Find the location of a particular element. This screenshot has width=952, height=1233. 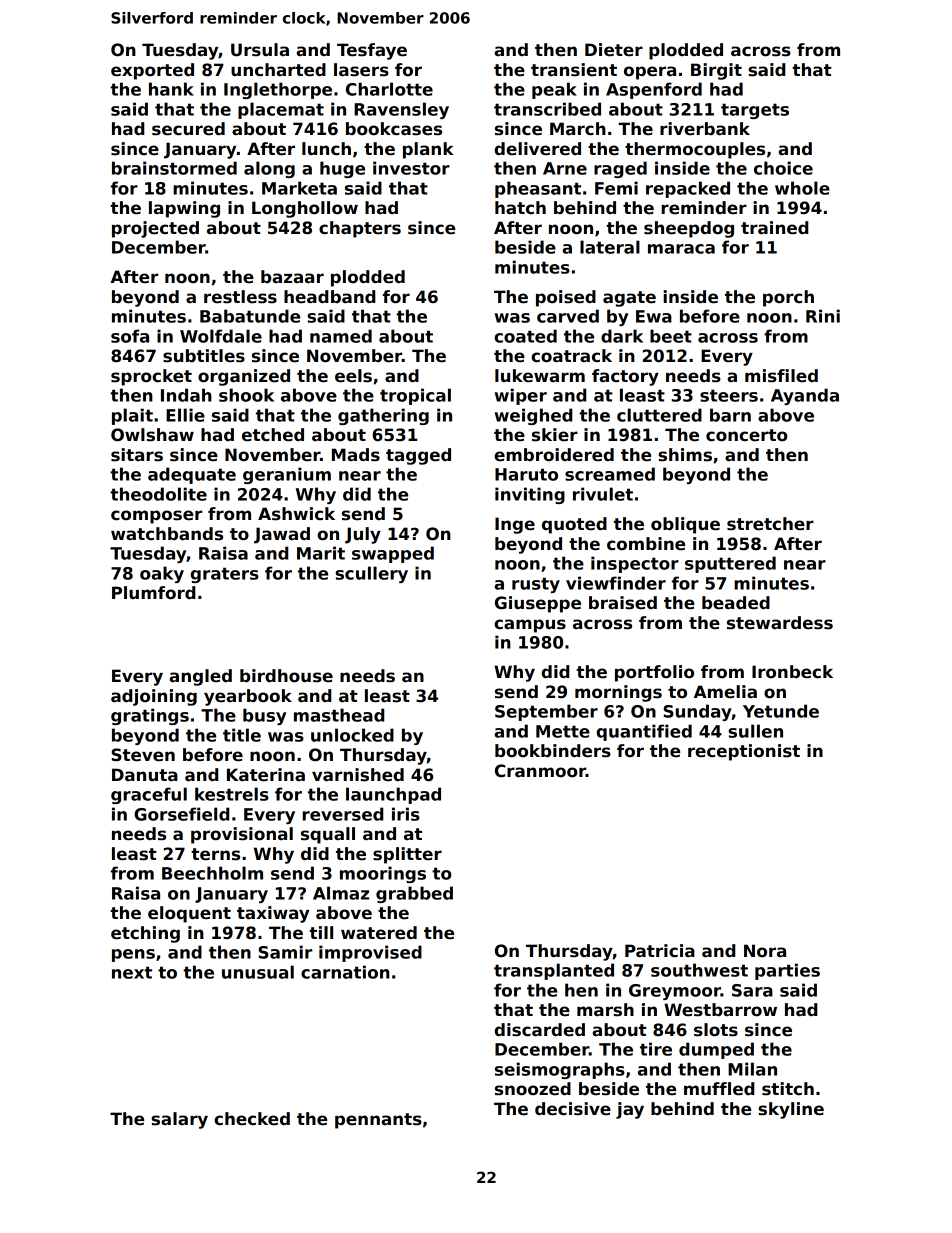

gratings is located at coordinates (150, 716).
